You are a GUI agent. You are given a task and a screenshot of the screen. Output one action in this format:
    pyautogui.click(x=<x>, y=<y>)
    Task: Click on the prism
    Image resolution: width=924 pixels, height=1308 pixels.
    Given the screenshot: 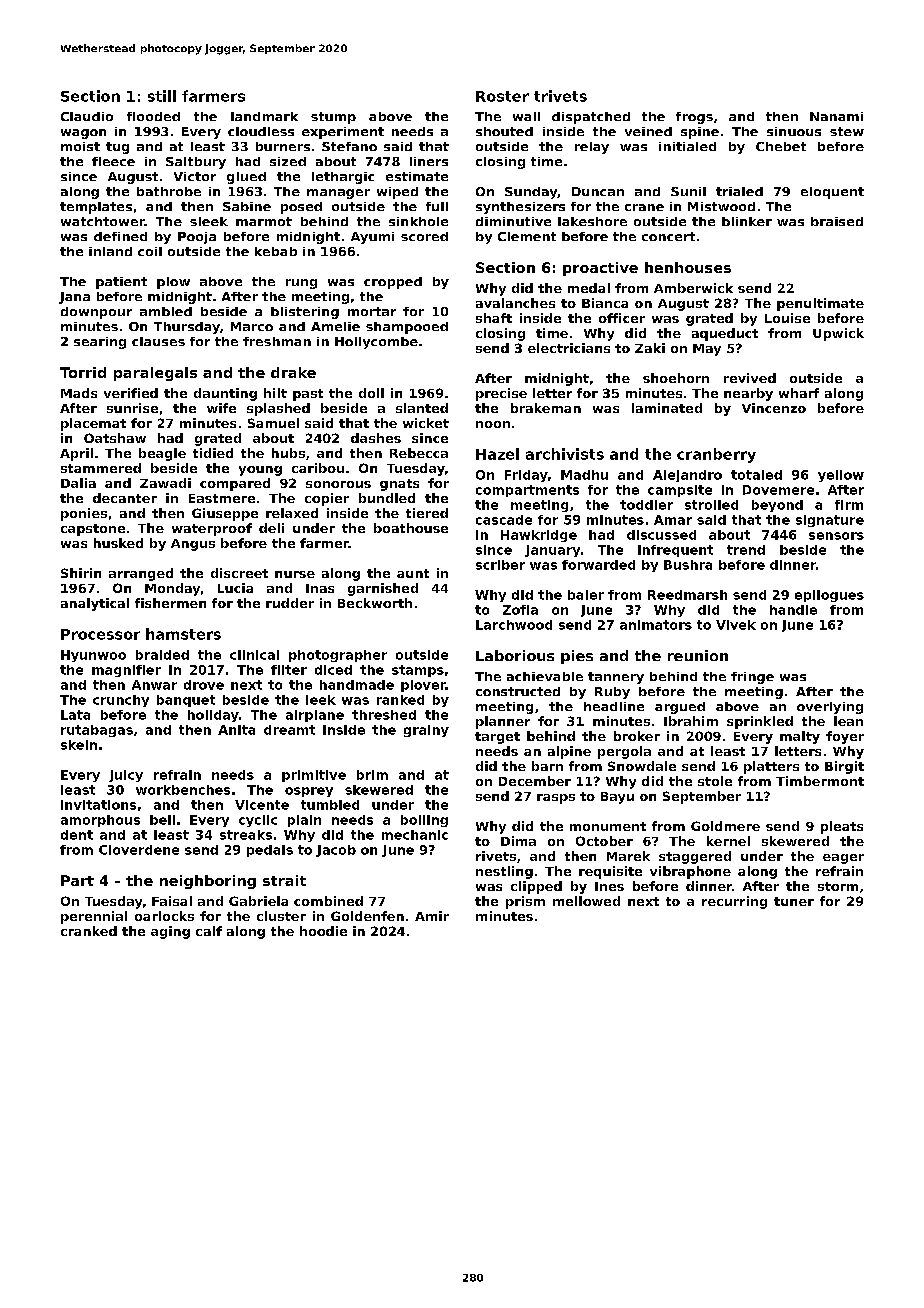 What is the action you would take?
    pyautogui.click(x=525, y=902)
